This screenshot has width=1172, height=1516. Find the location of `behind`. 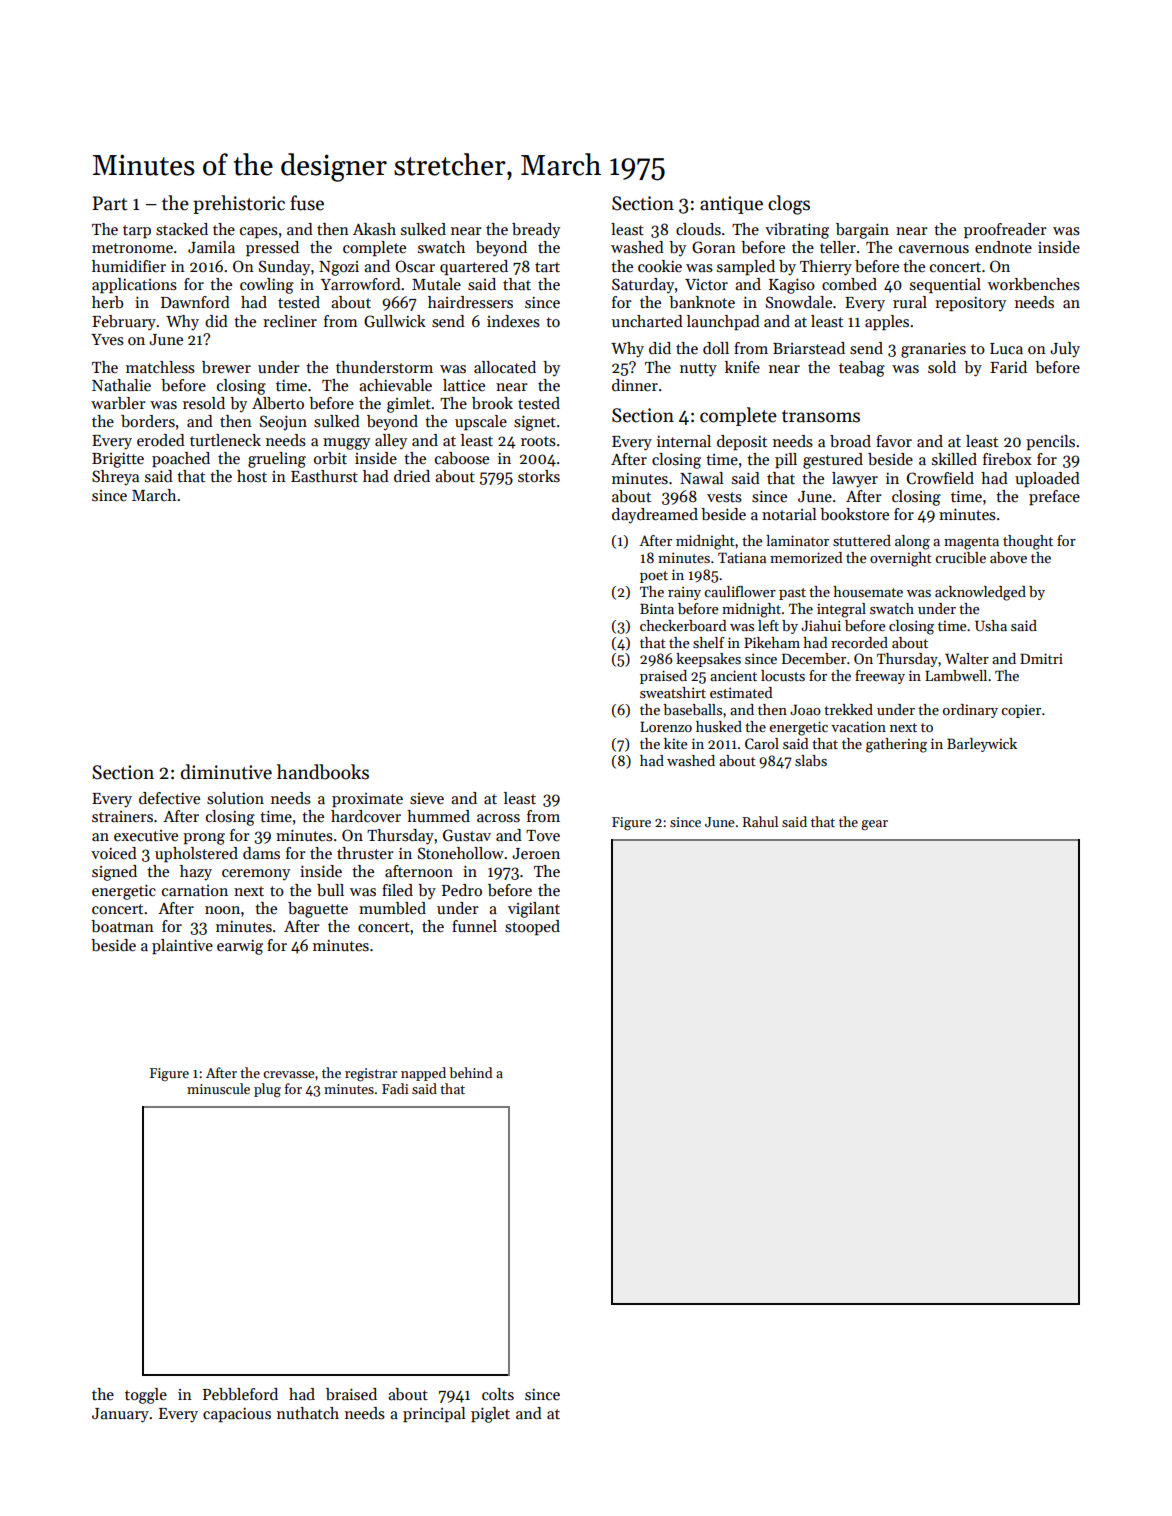

behind is located at coordinates (470, 1072).
